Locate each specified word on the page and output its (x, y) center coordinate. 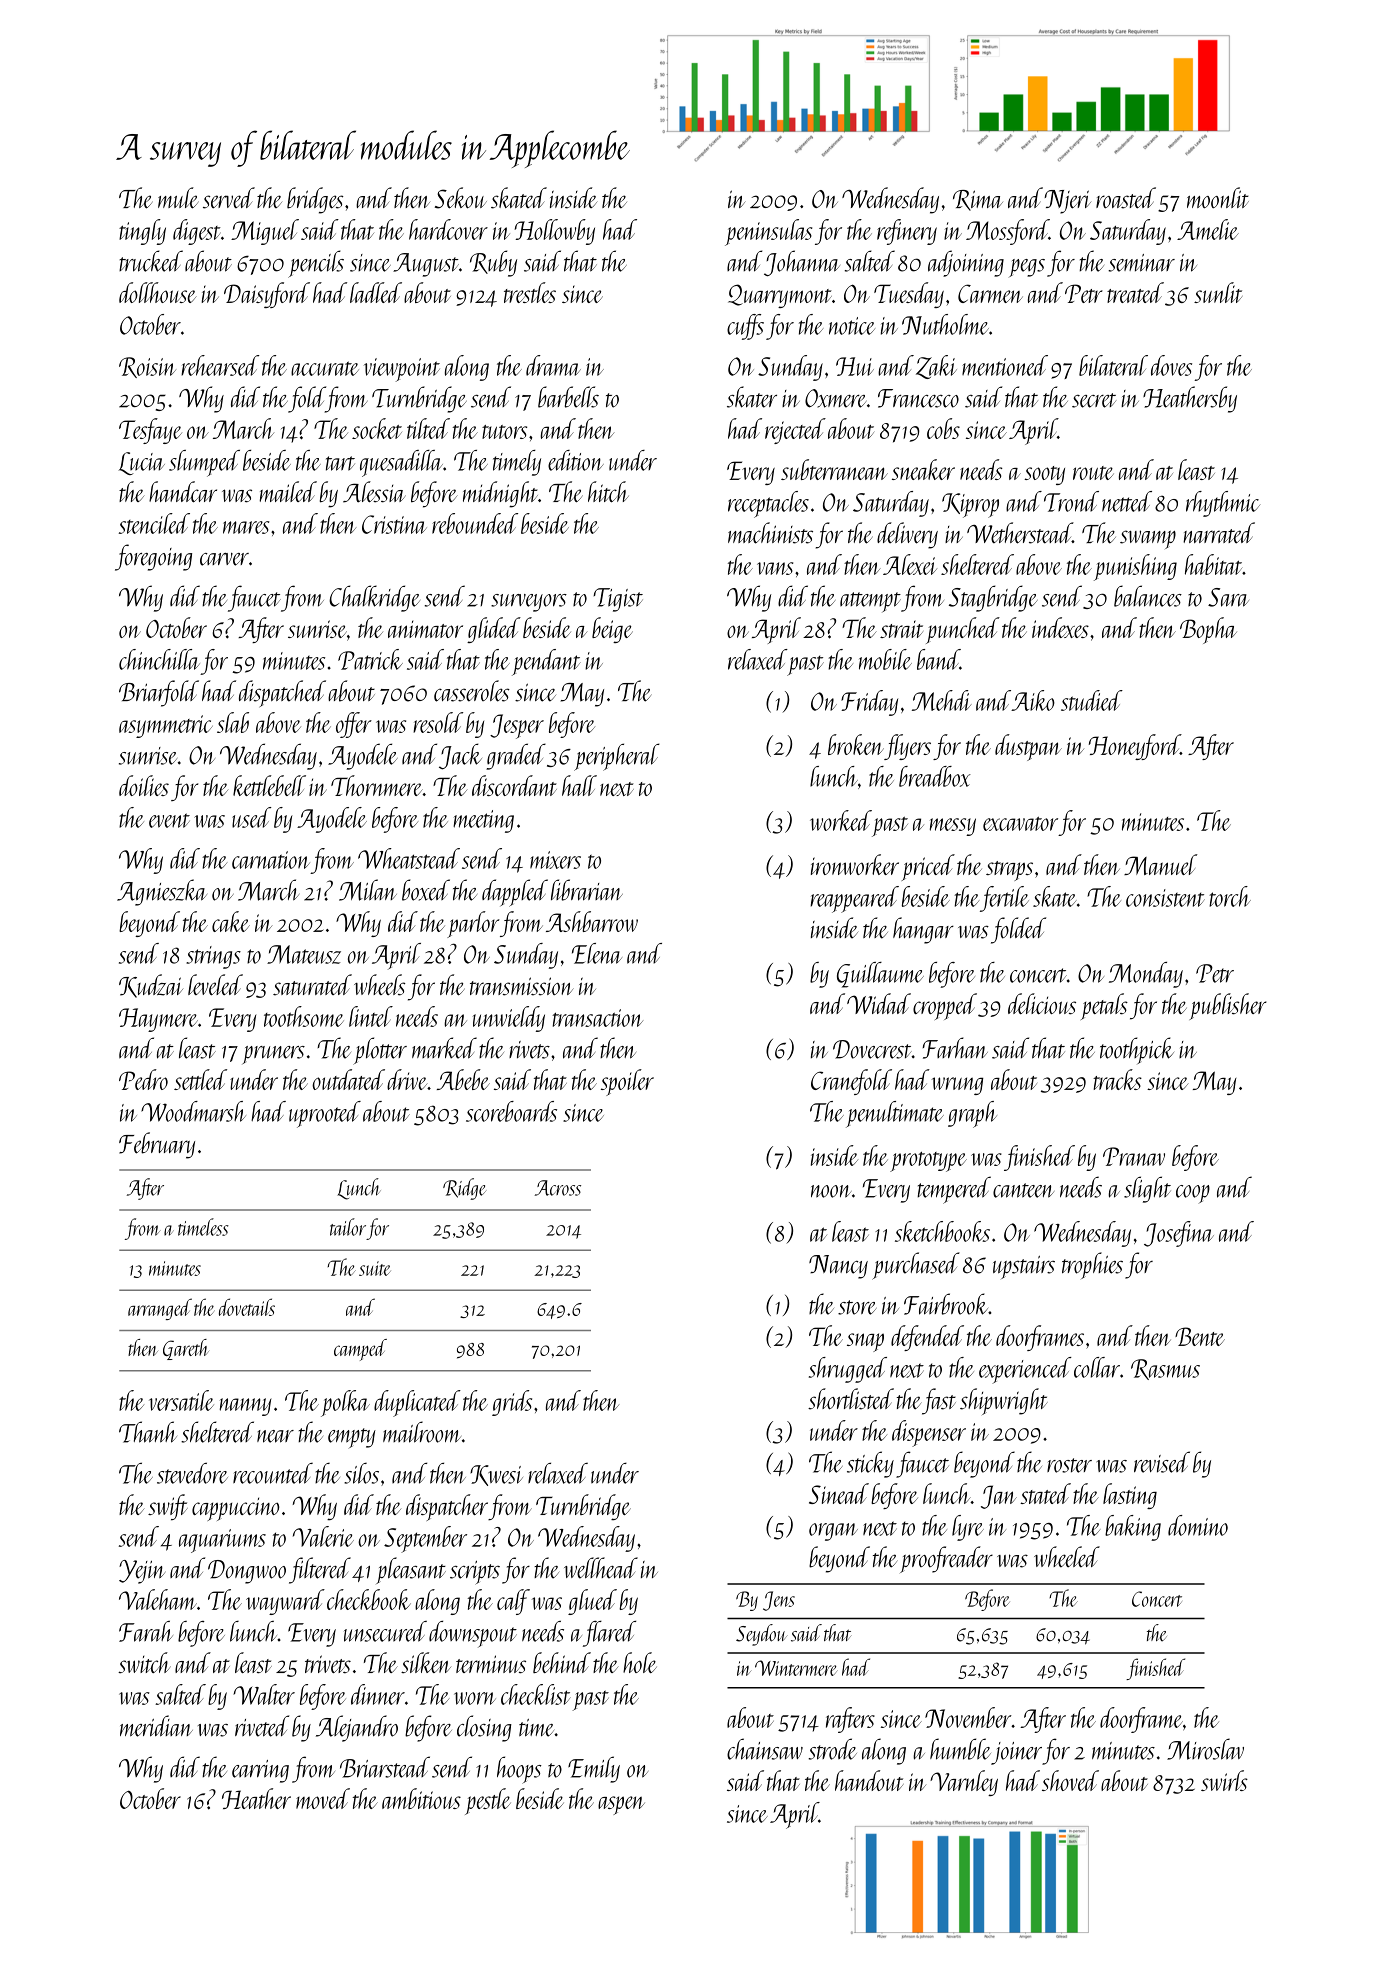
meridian (156, 1726)
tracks (1117, 1079)
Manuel (1161, 864)
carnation (271, 860)
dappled (515, 893)
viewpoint (402, 370)
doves (1171, 365)
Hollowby (554, 232)
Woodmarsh (193, 1111)
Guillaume (880, 975)
